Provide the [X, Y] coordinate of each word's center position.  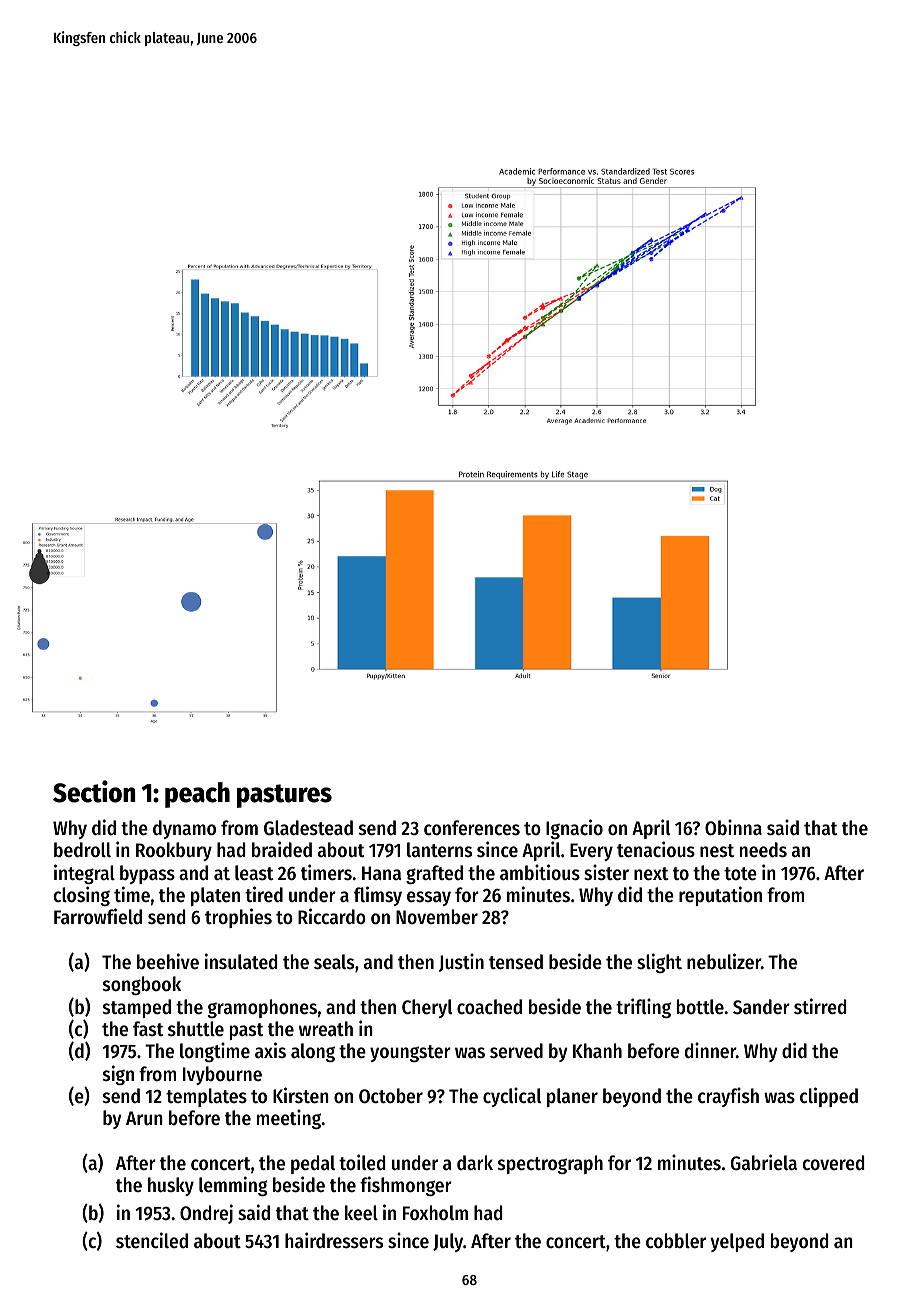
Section [94, 791]
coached [489, 1007]
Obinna [733, 827]
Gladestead [308, 828]
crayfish [728, 1097]
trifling [643, 1008]
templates [206, 1097]
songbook [142, 985]
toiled [362, 1162]
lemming [233, 1186]
